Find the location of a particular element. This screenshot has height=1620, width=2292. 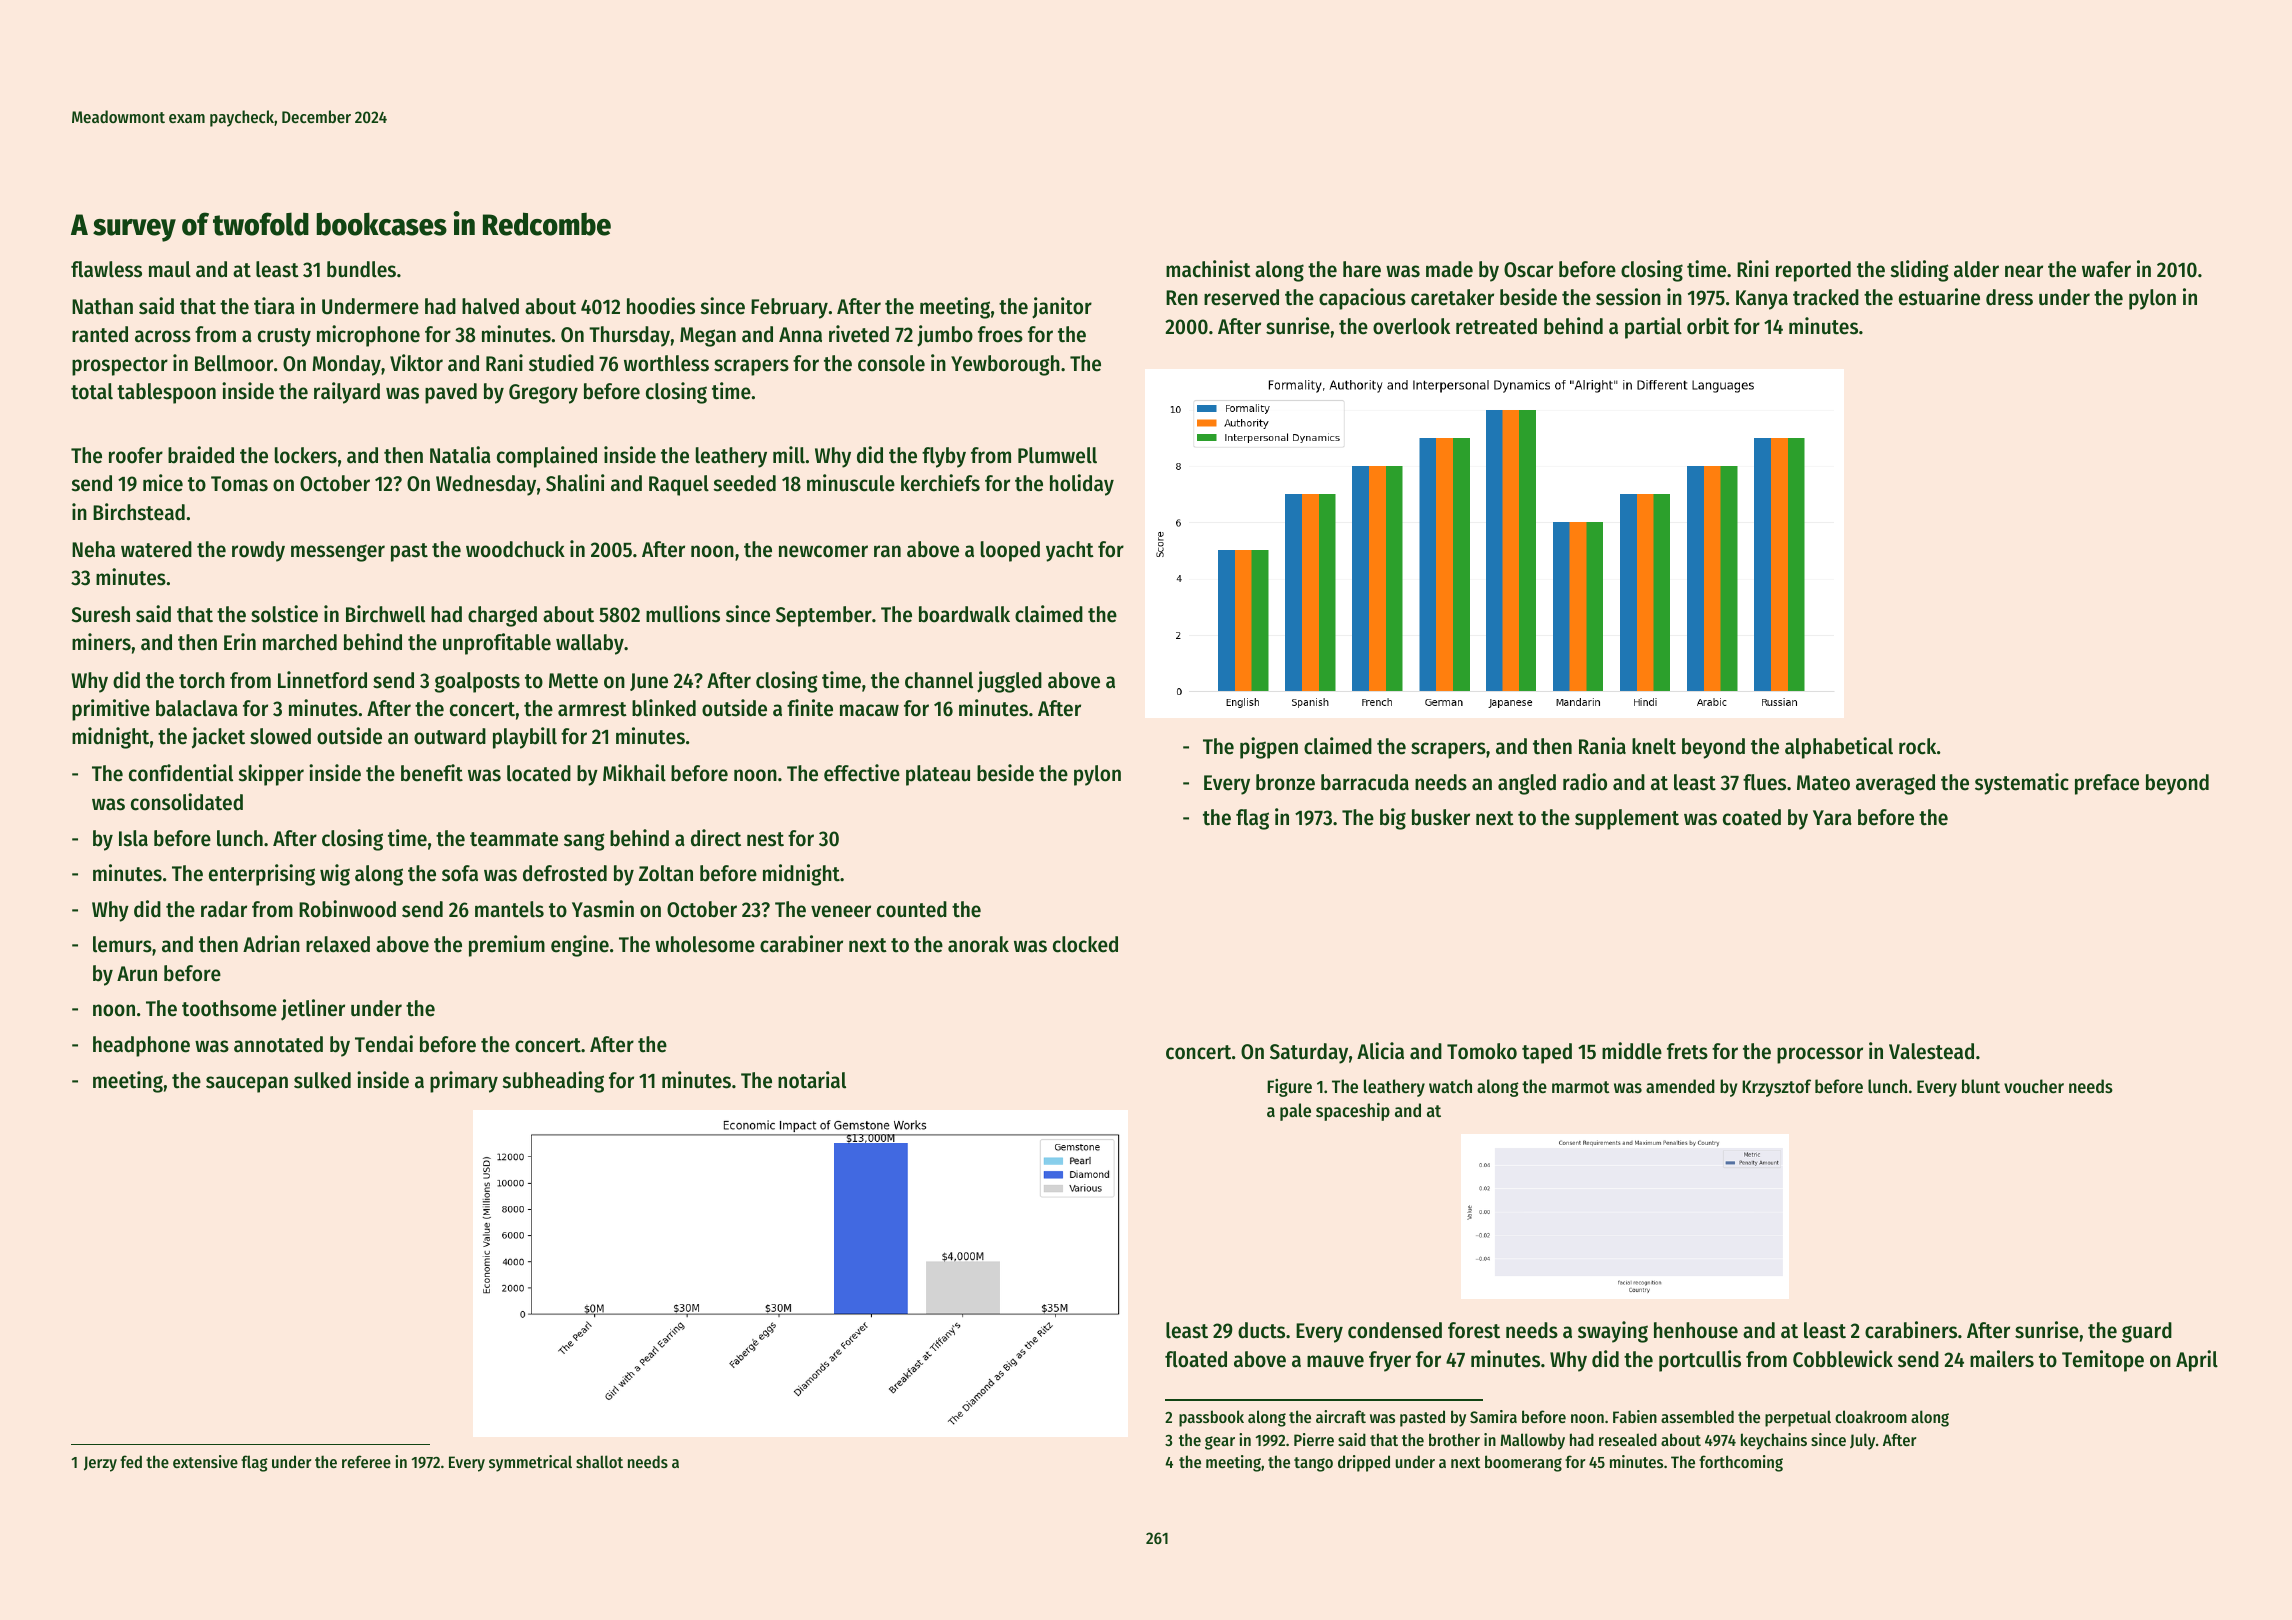

plateau is located at coordinates (938, 775).
